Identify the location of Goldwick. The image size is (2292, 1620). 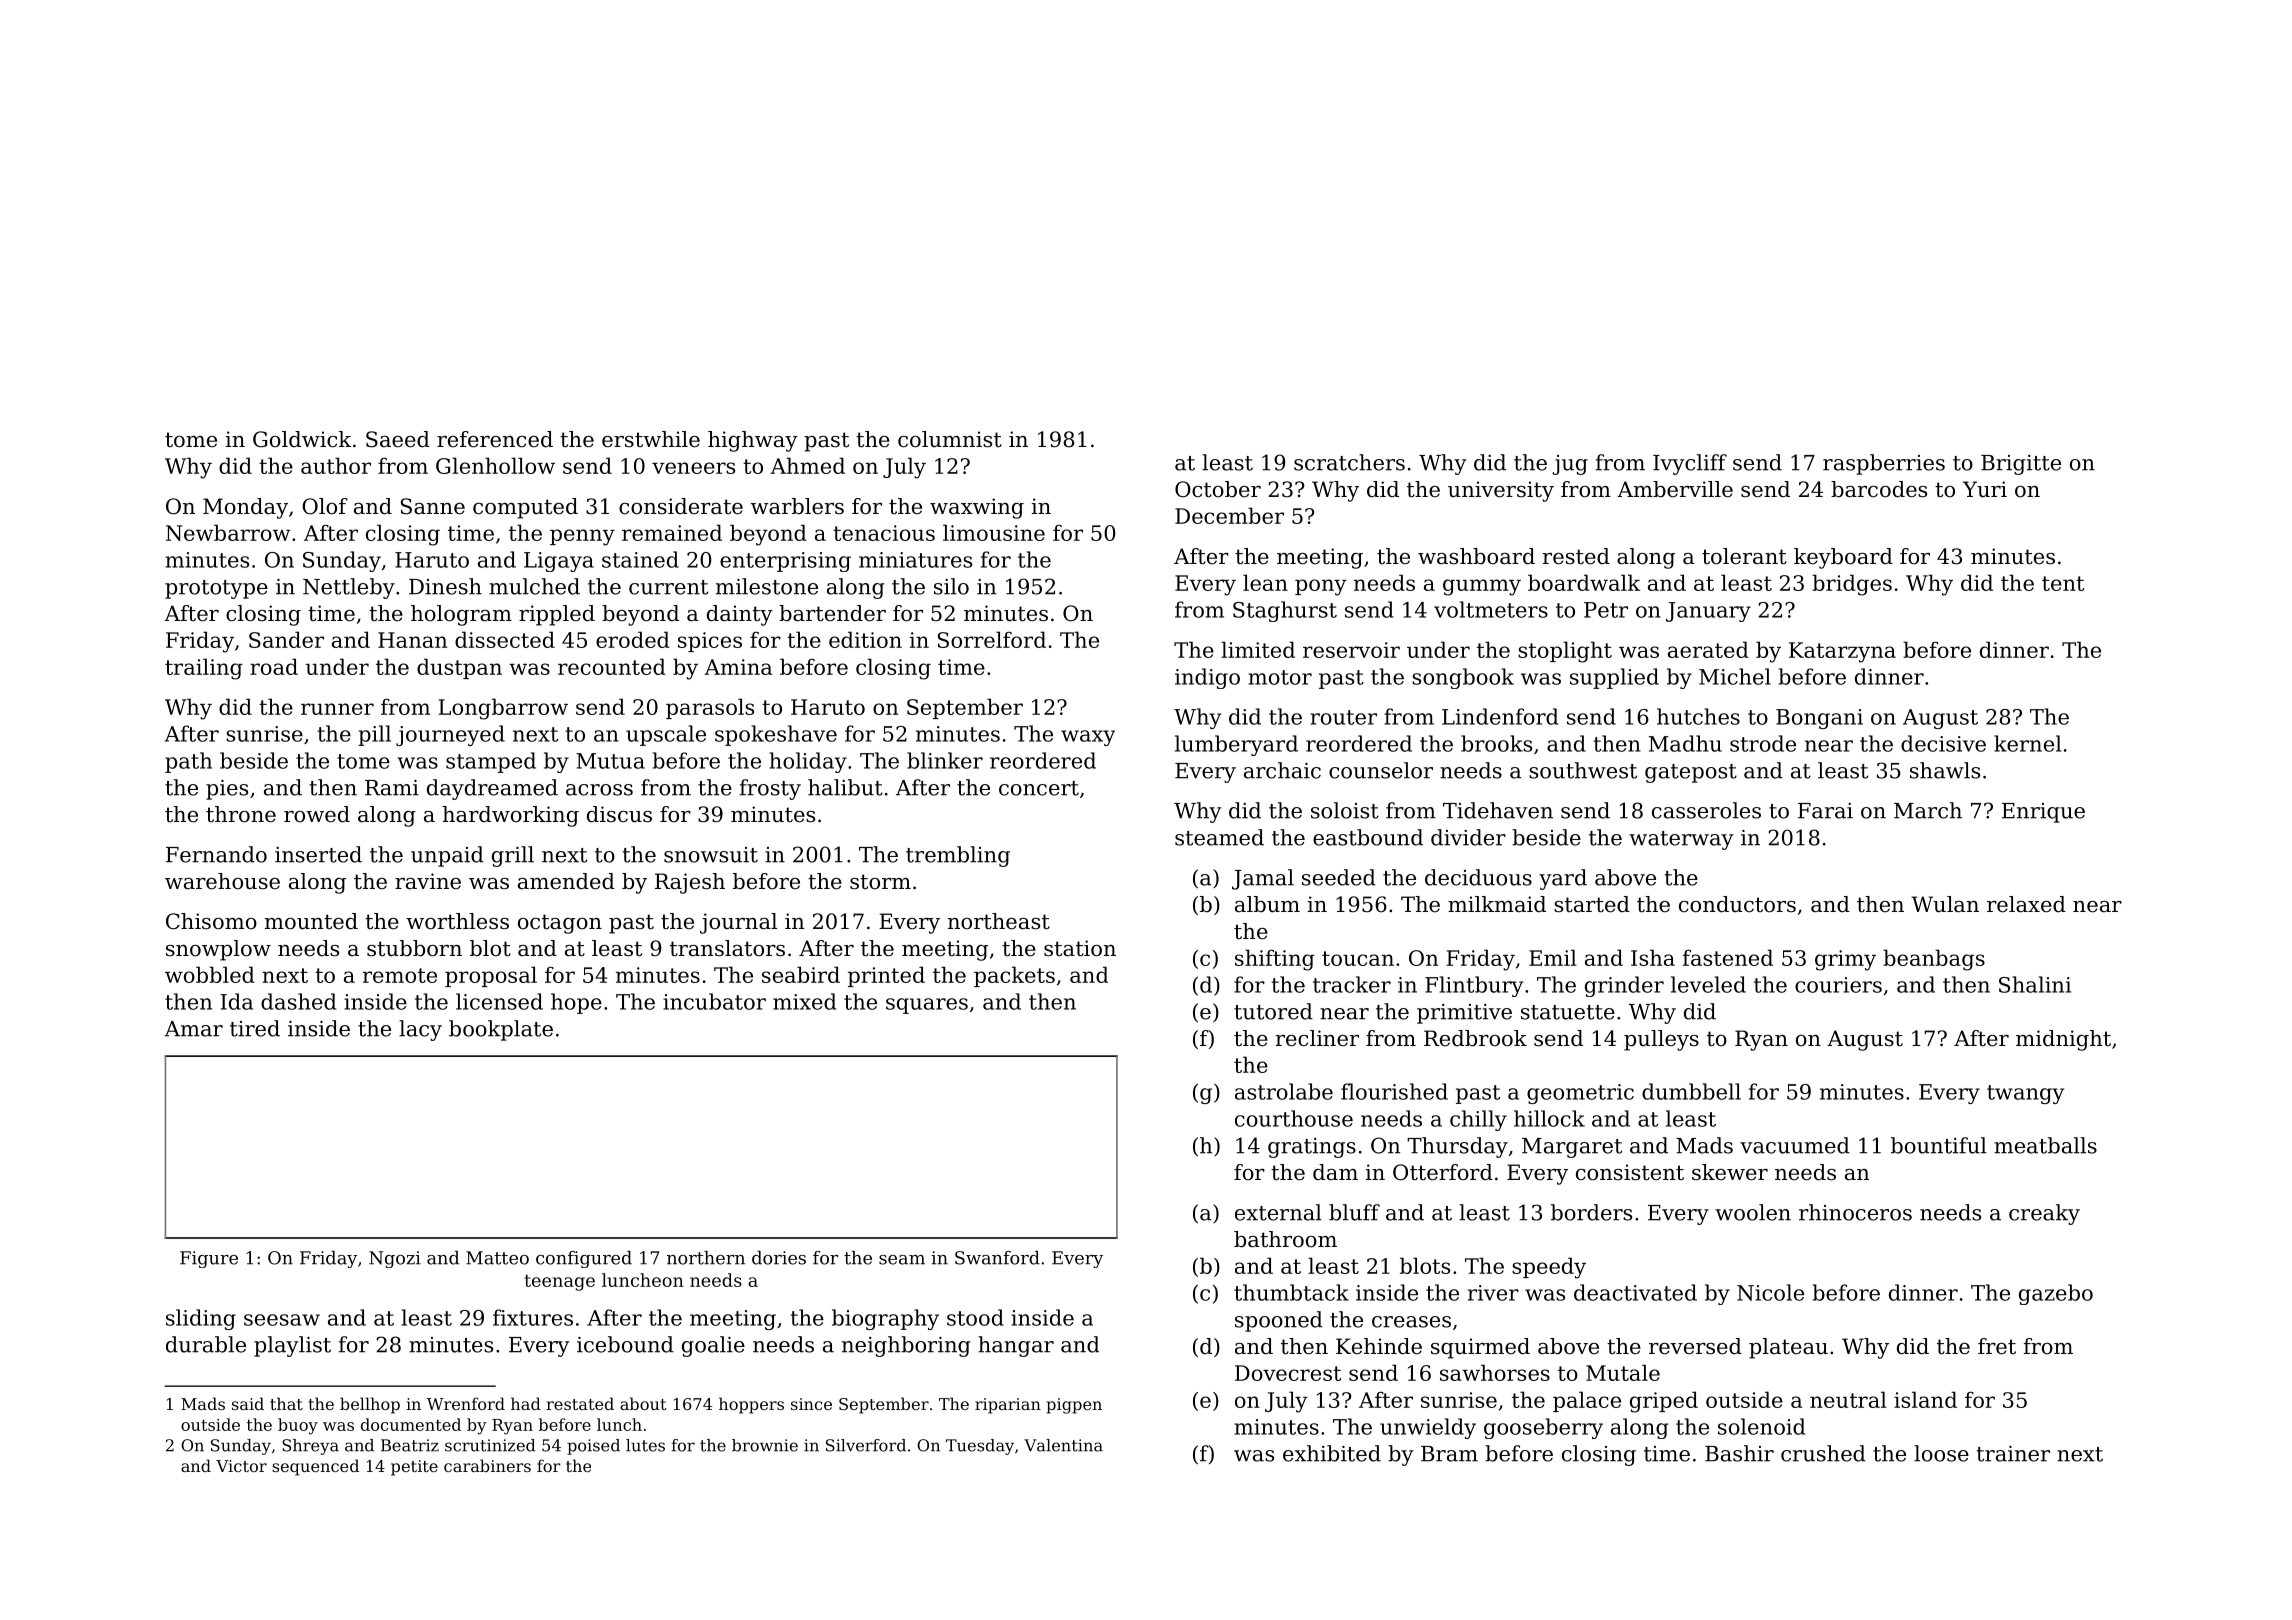
(302, 439).
